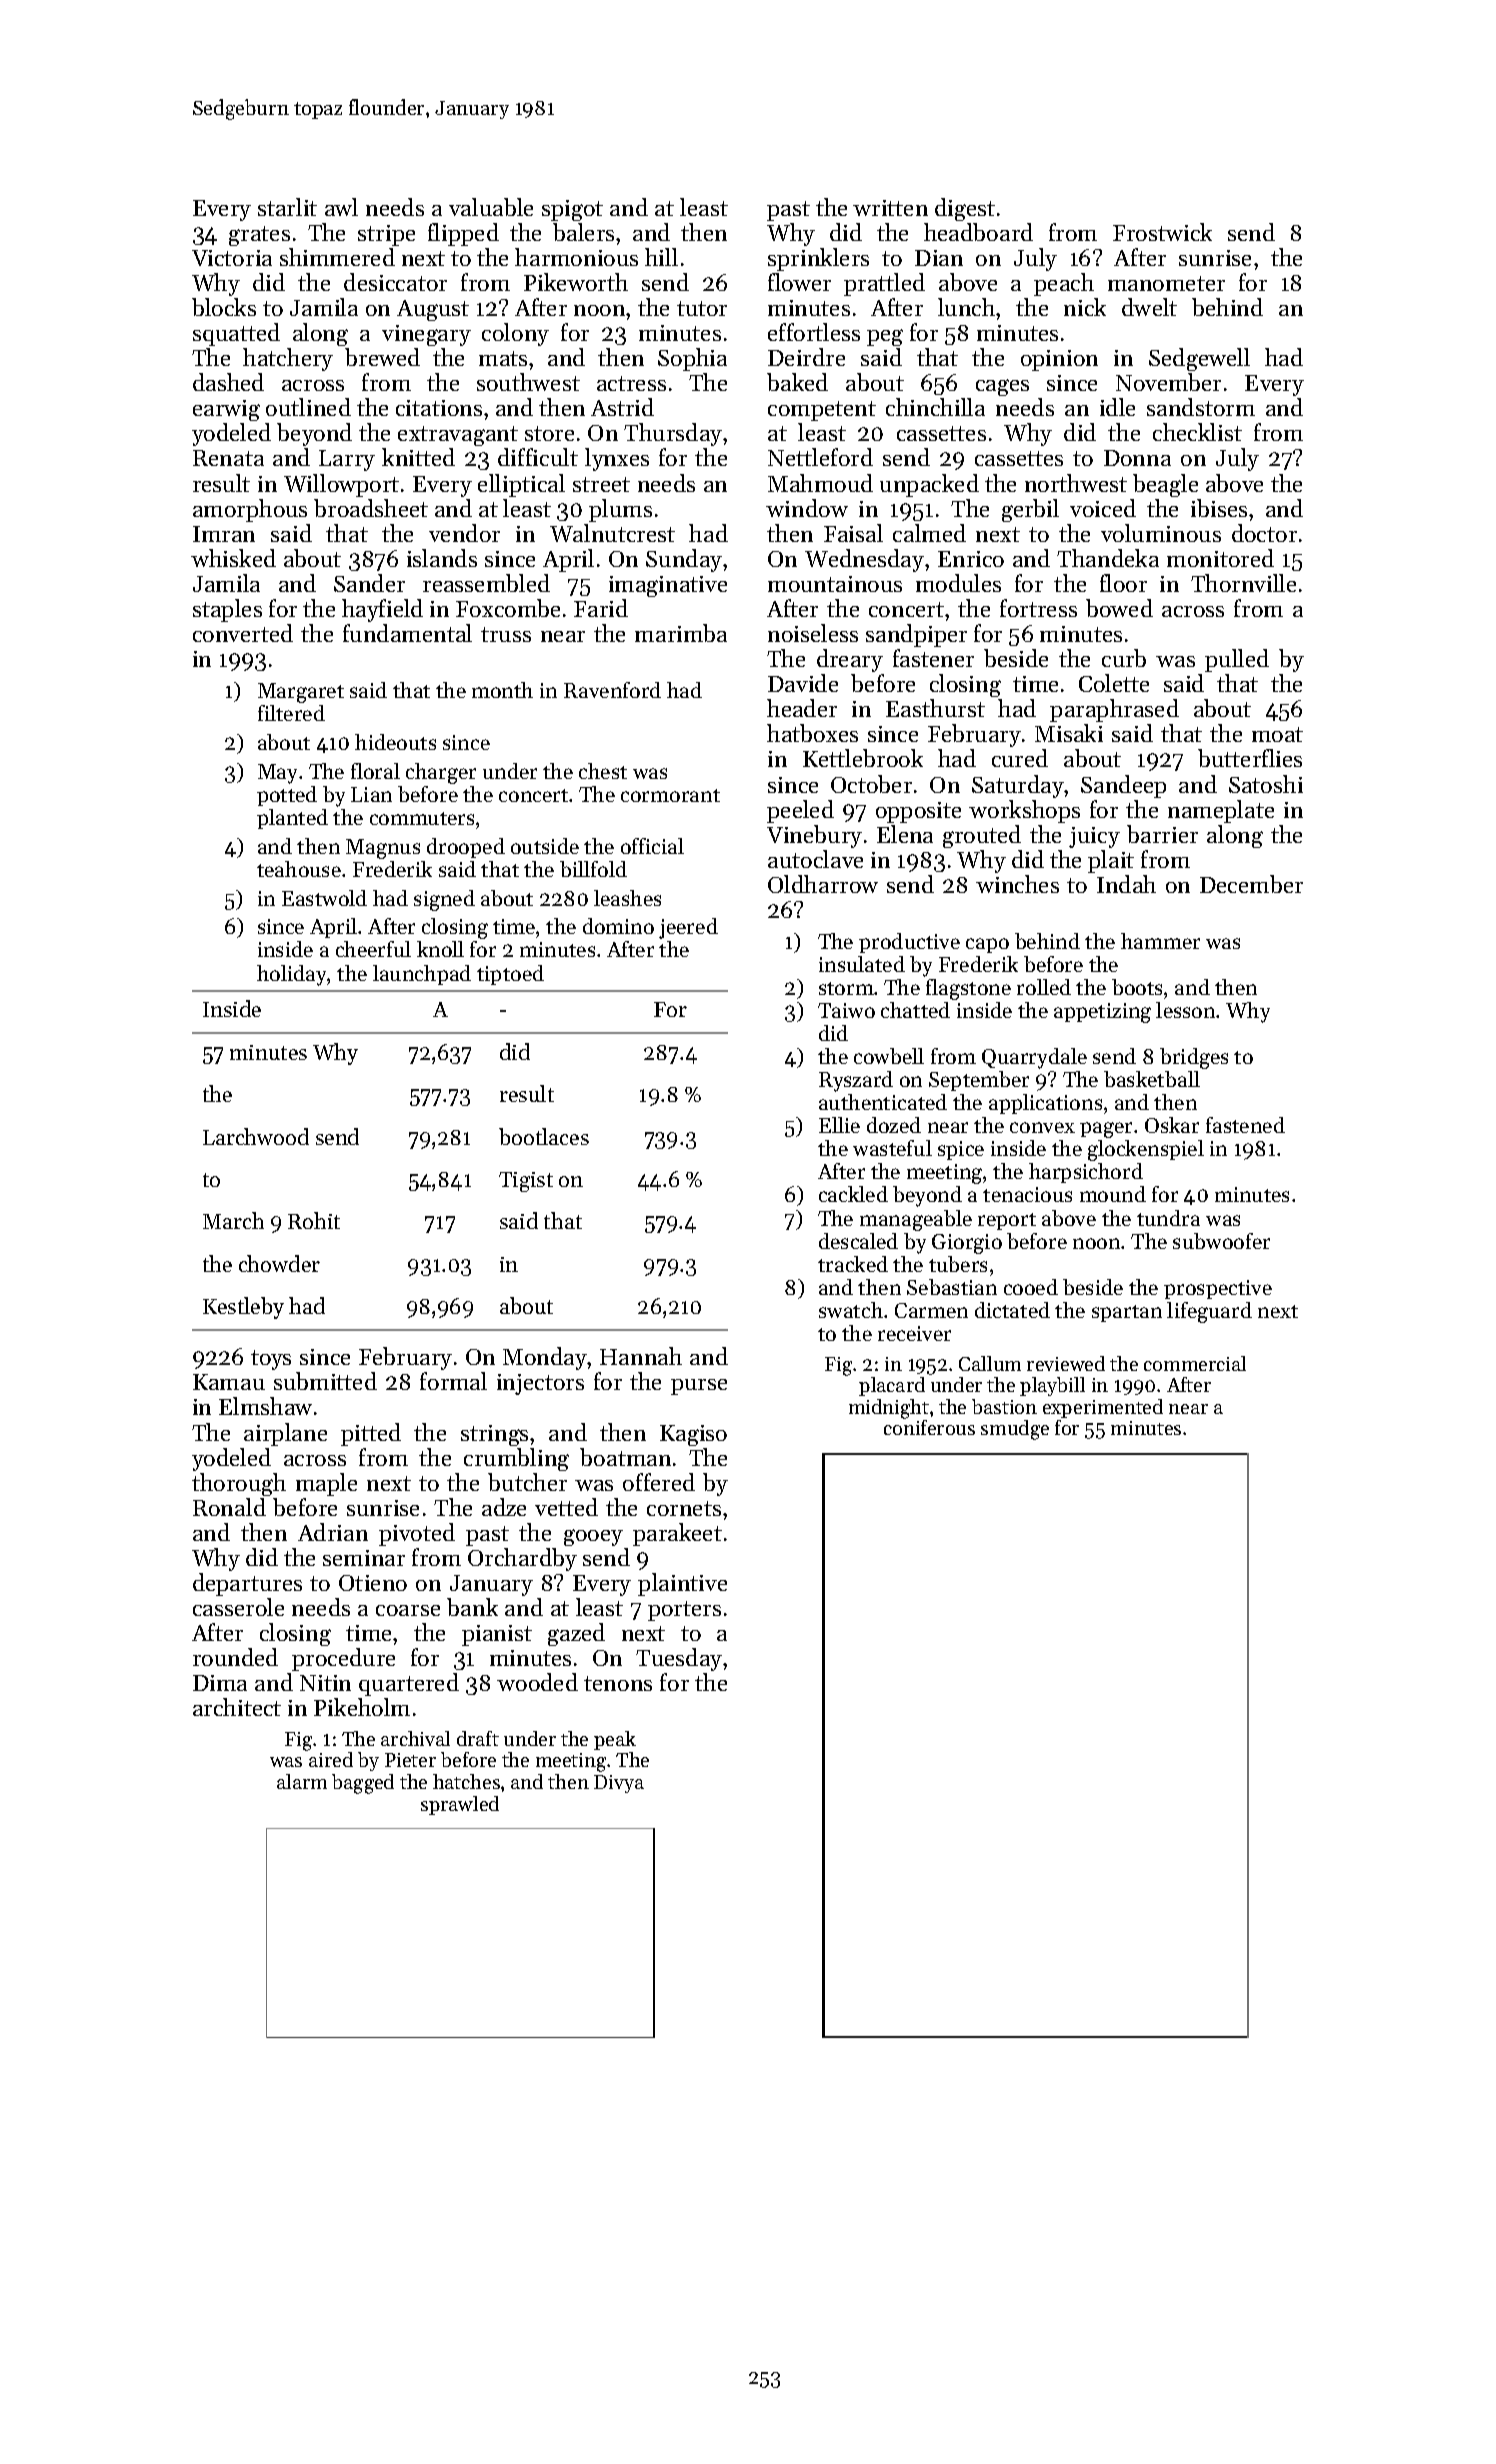  I want to click on October, so click(871, 784).
